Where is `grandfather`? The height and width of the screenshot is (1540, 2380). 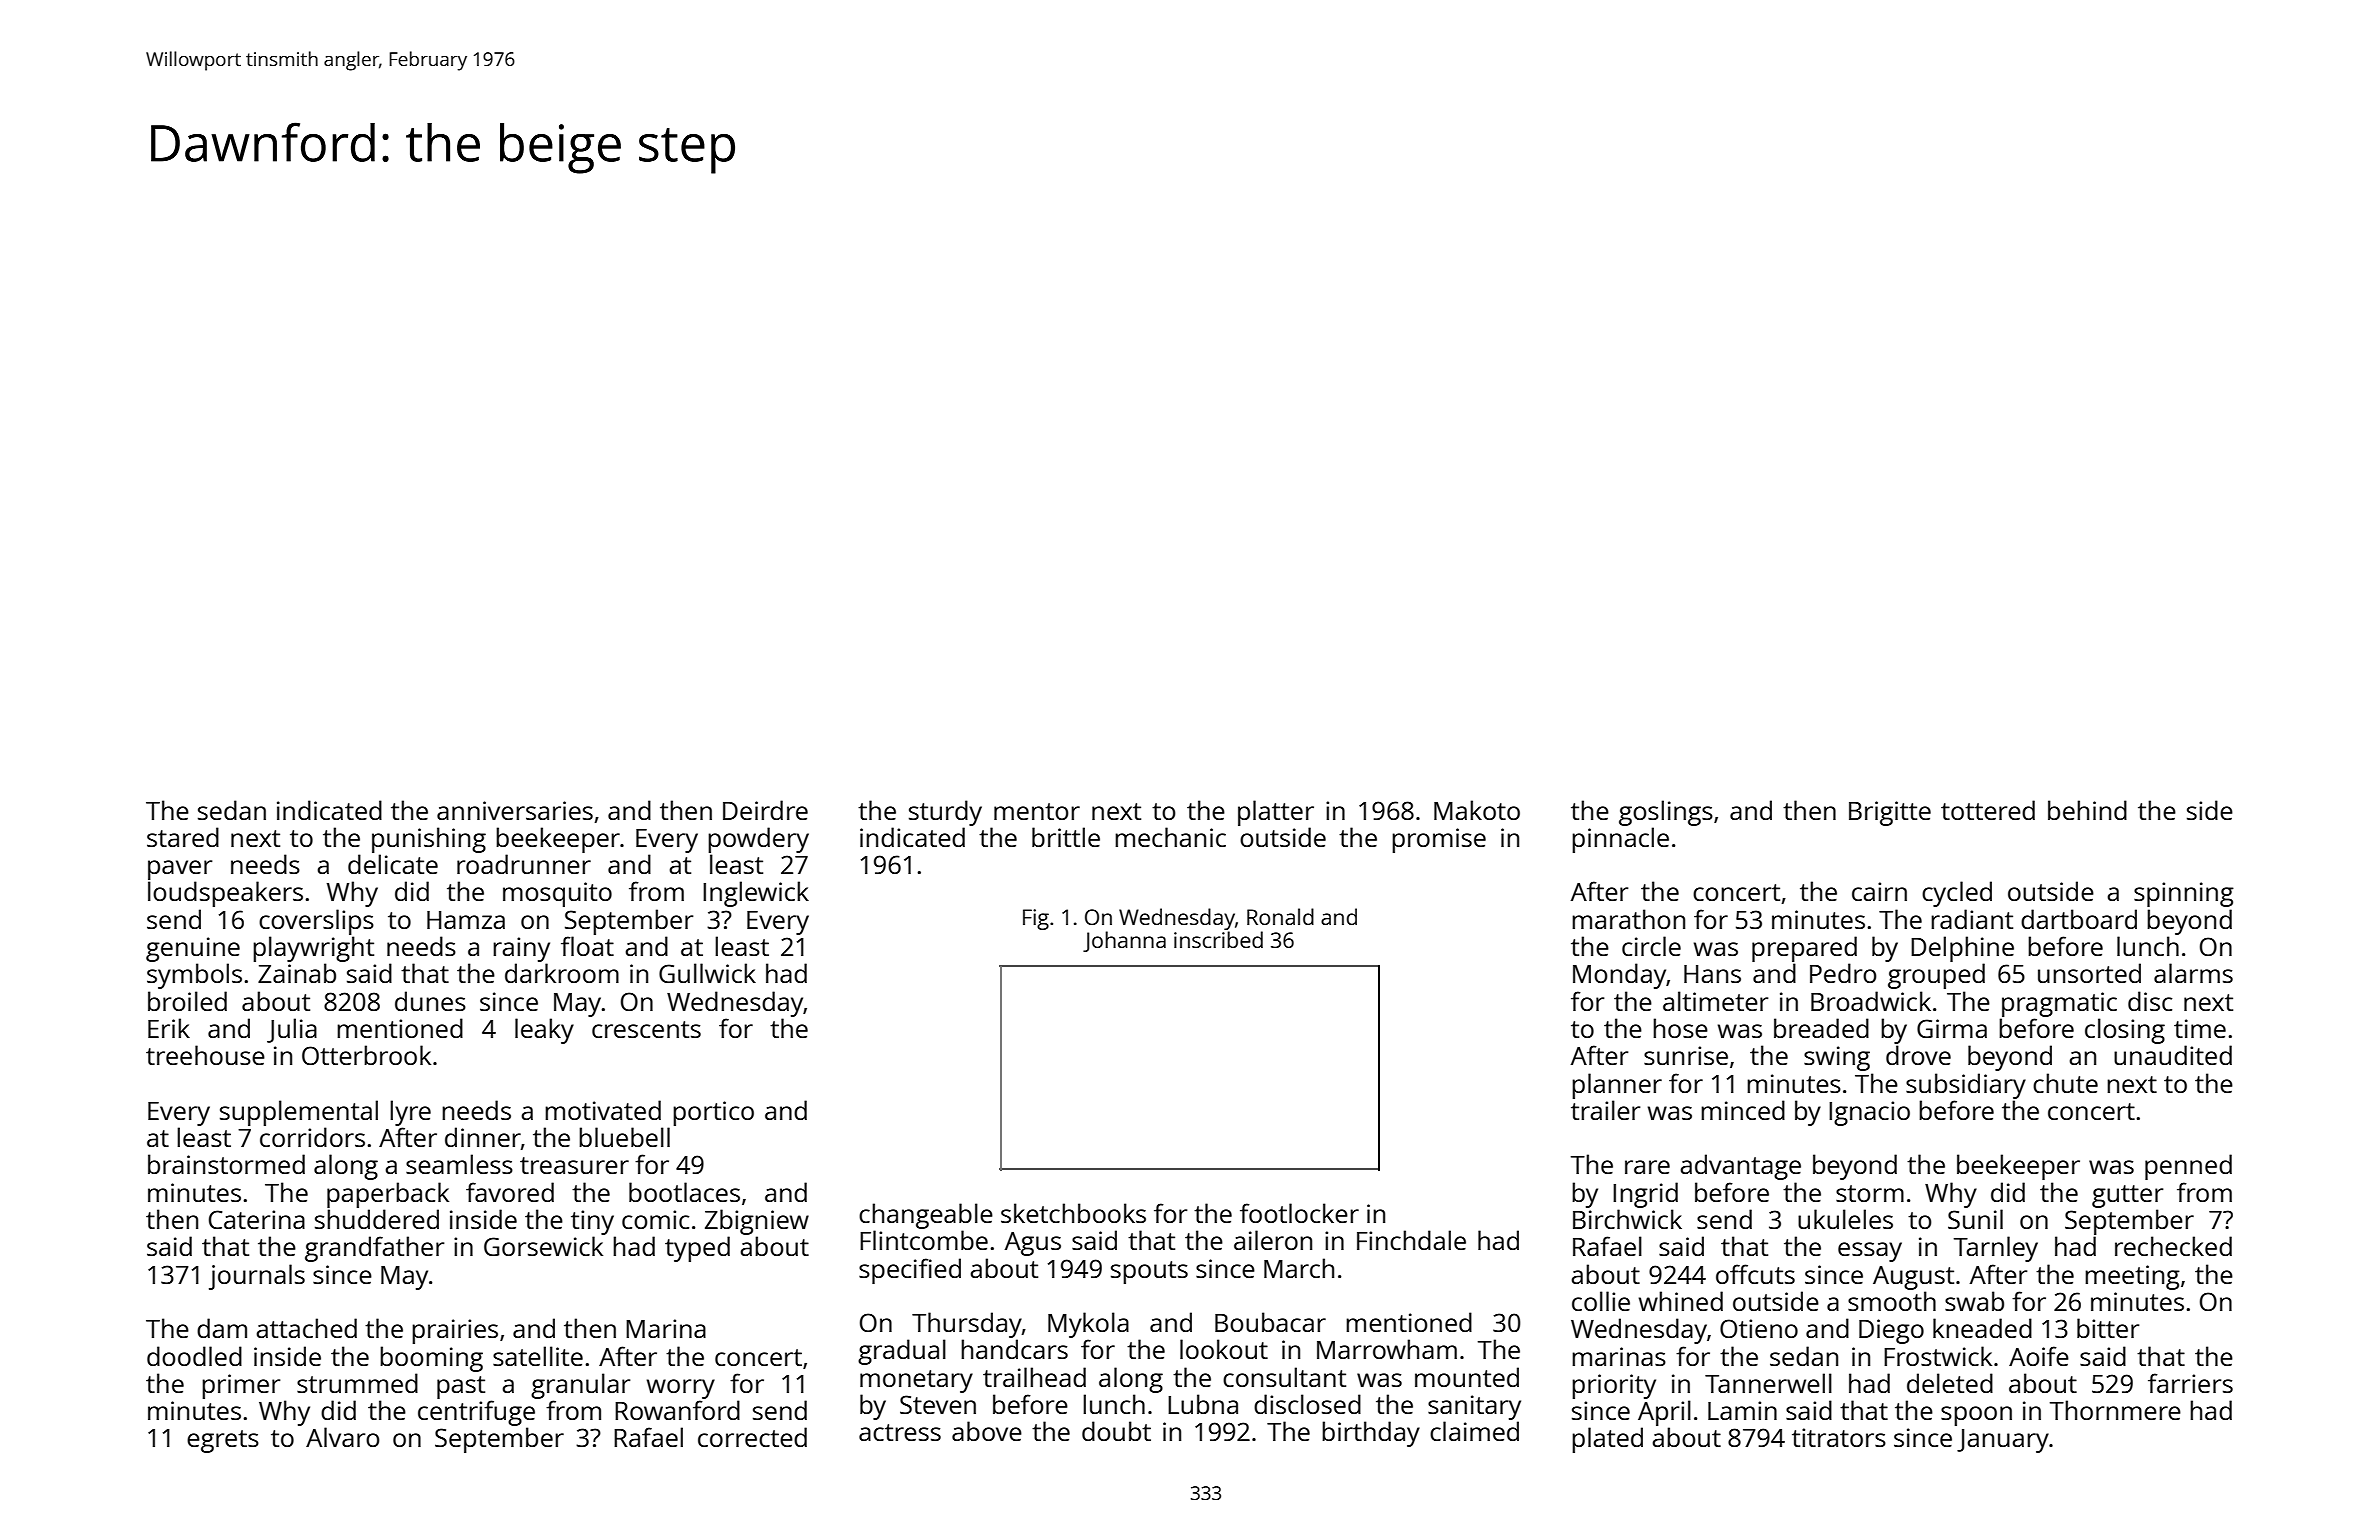
grandfather is located at coordinates (374, 1249).
